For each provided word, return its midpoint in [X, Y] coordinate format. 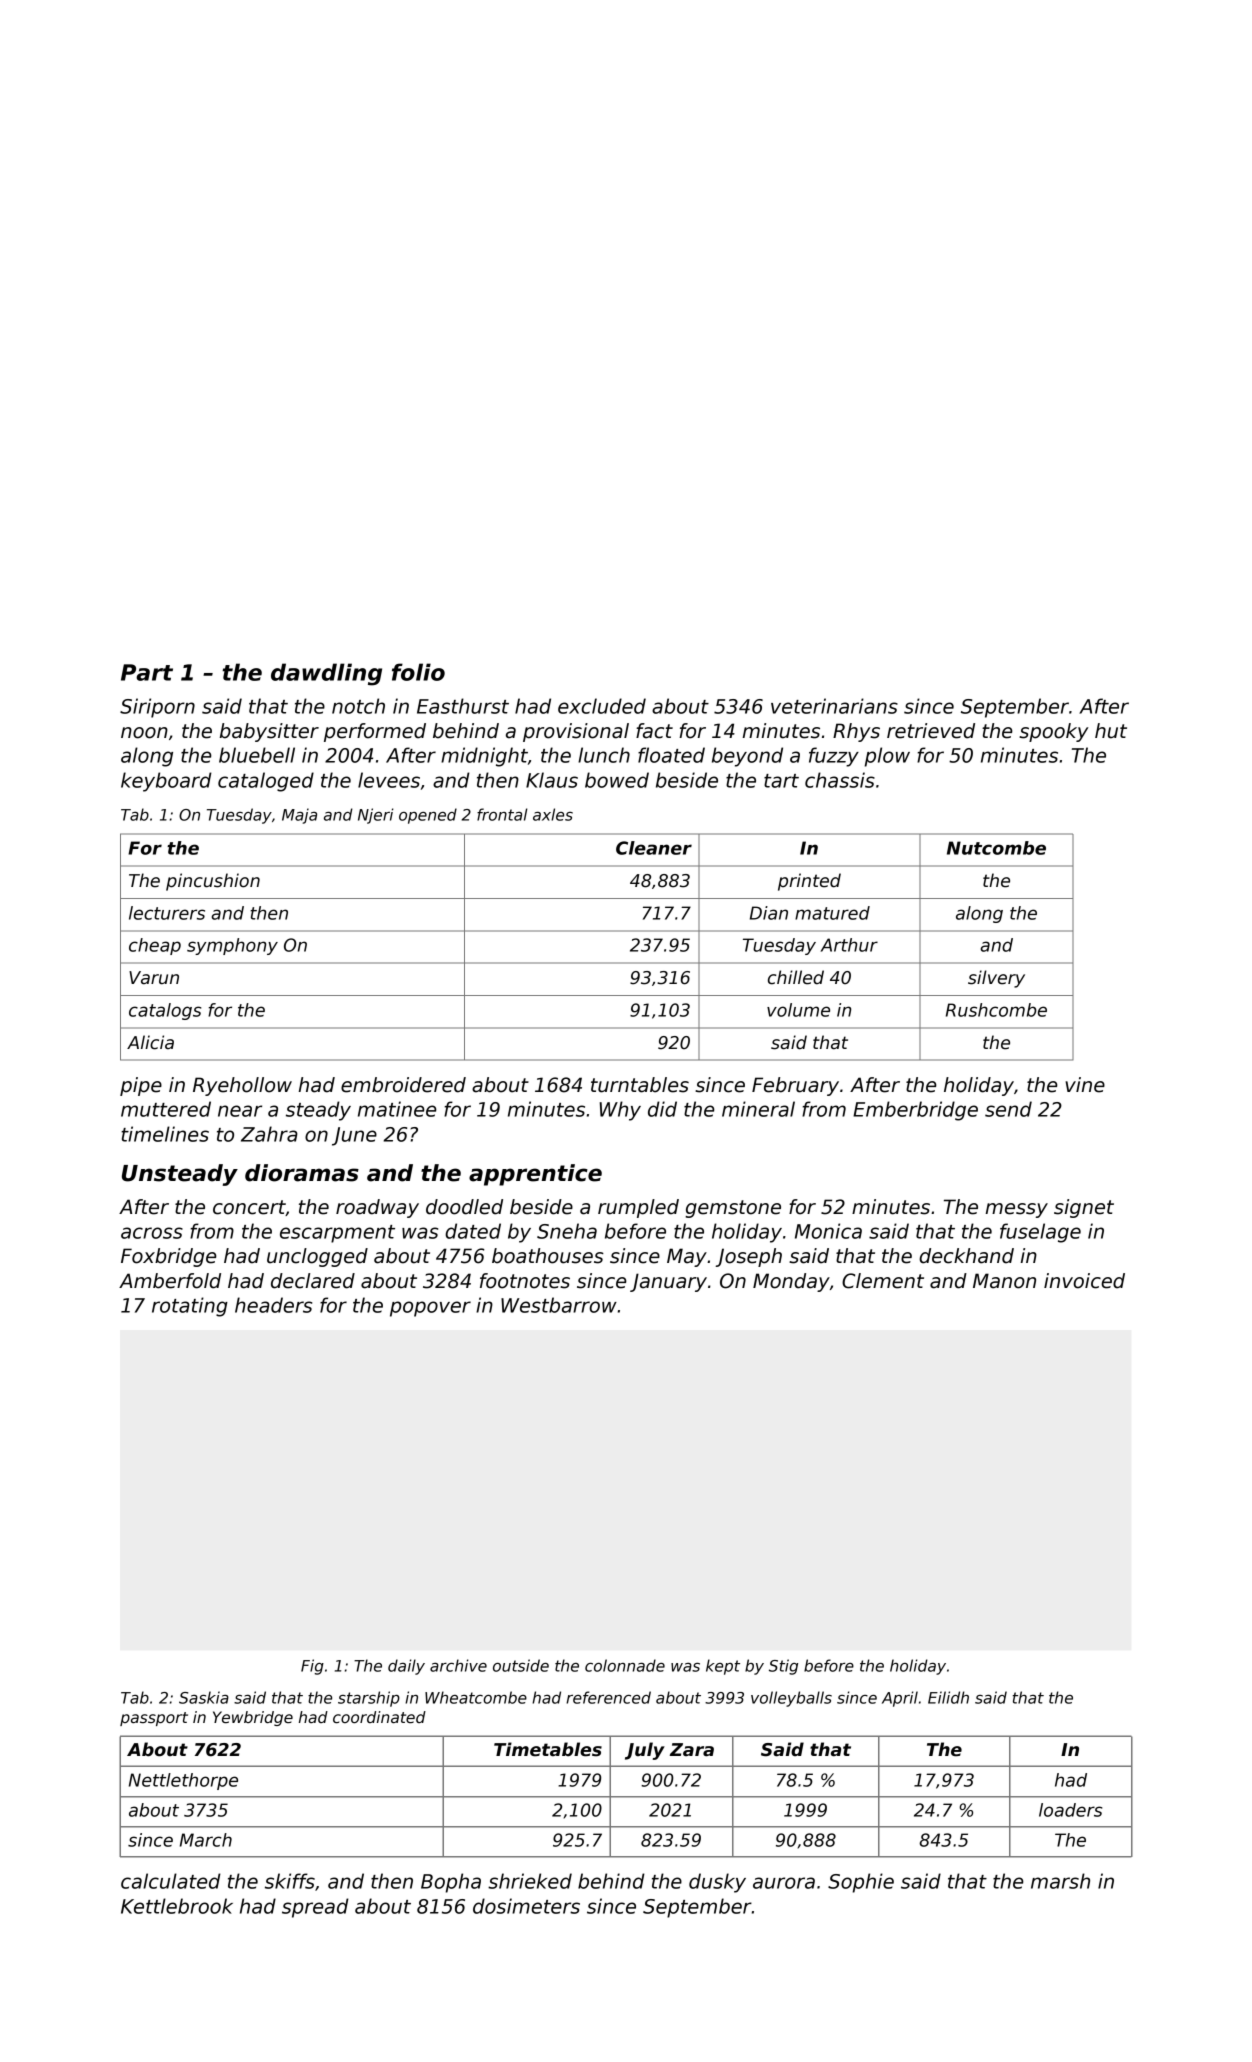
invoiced [1084, 1281]
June [354, 1136]
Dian [769, 913]
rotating [190, 1307]
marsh [1060, 1881]
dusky [717, 1883]
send [1008, 1109]
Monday [791, 1282]
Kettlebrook [177, 1906]
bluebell [257, 755]
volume [798, 1010]
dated [473, 1231]
